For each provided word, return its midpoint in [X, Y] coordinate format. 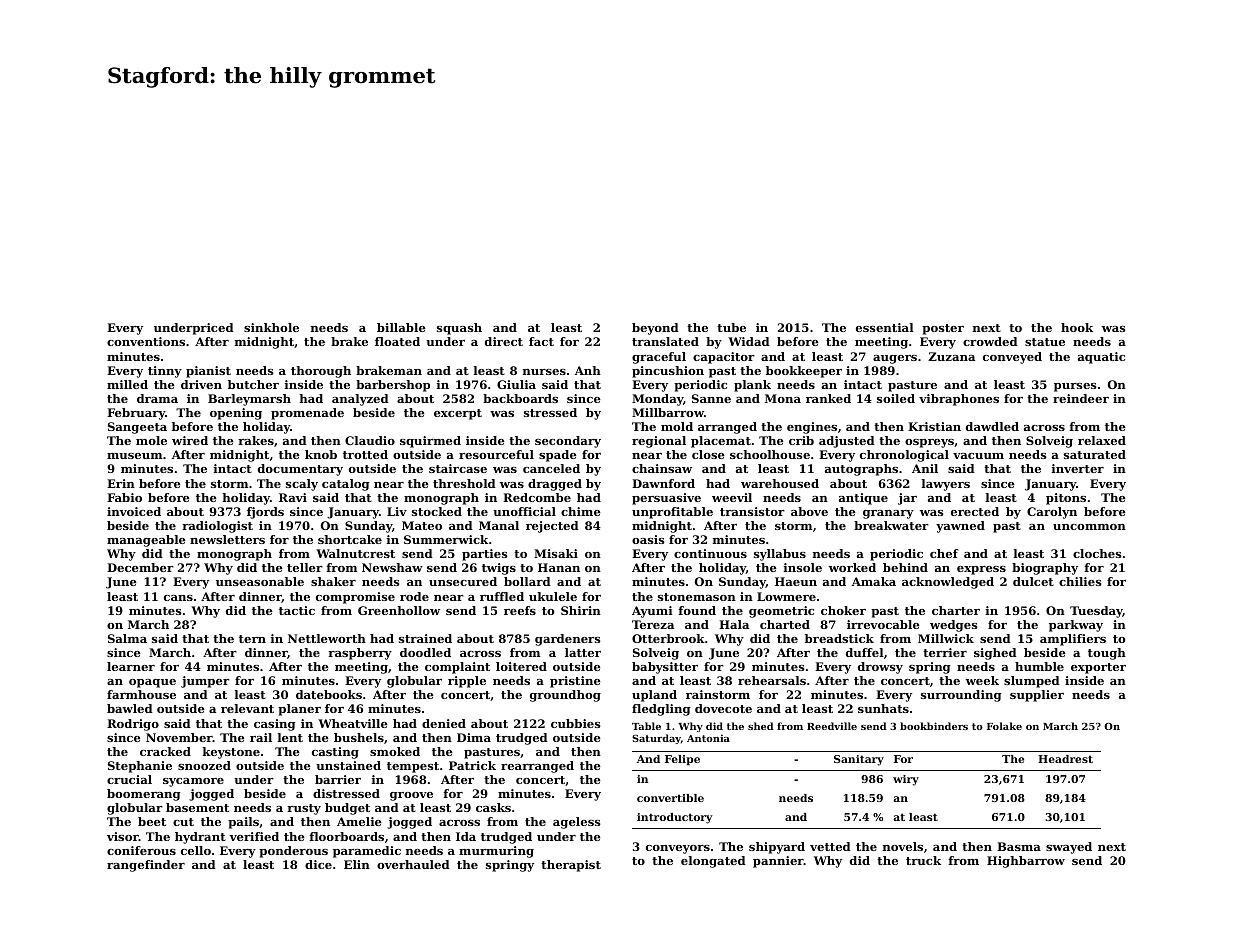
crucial [129, 779]
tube [731, 327]
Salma [127, 638]
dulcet [1033, 581]
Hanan [559, 567]
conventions [146, 341]
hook [1077, 327]
